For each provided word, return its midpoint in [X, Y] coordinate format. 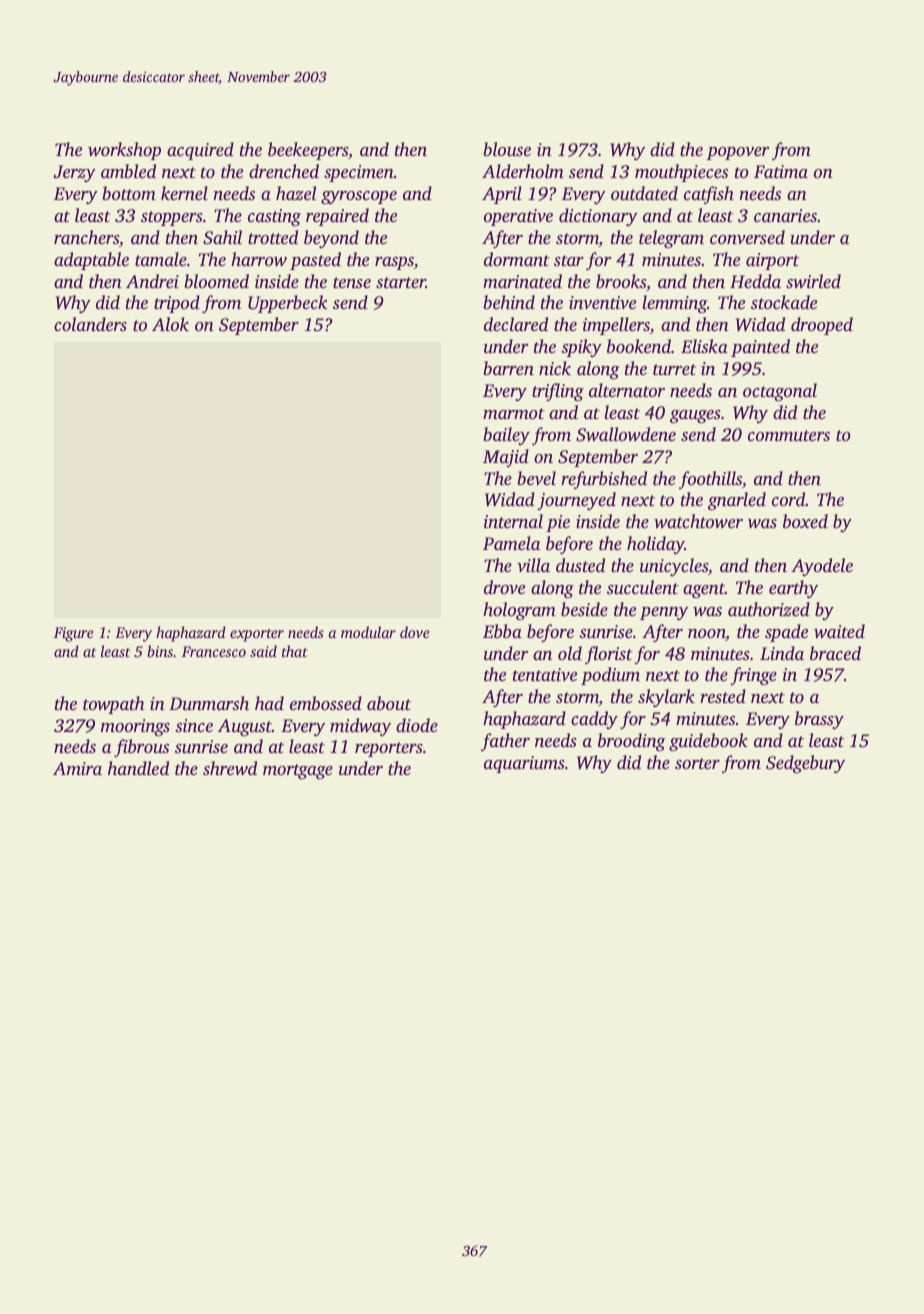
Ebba [502, 631]
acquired [200, 151]
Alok [170, 324]
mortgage [298, 771]
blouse [507, 149]
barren [508, 368]
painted [760, 348]
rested [723, 696]
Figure [73, 634]
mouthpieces [681, 173]
